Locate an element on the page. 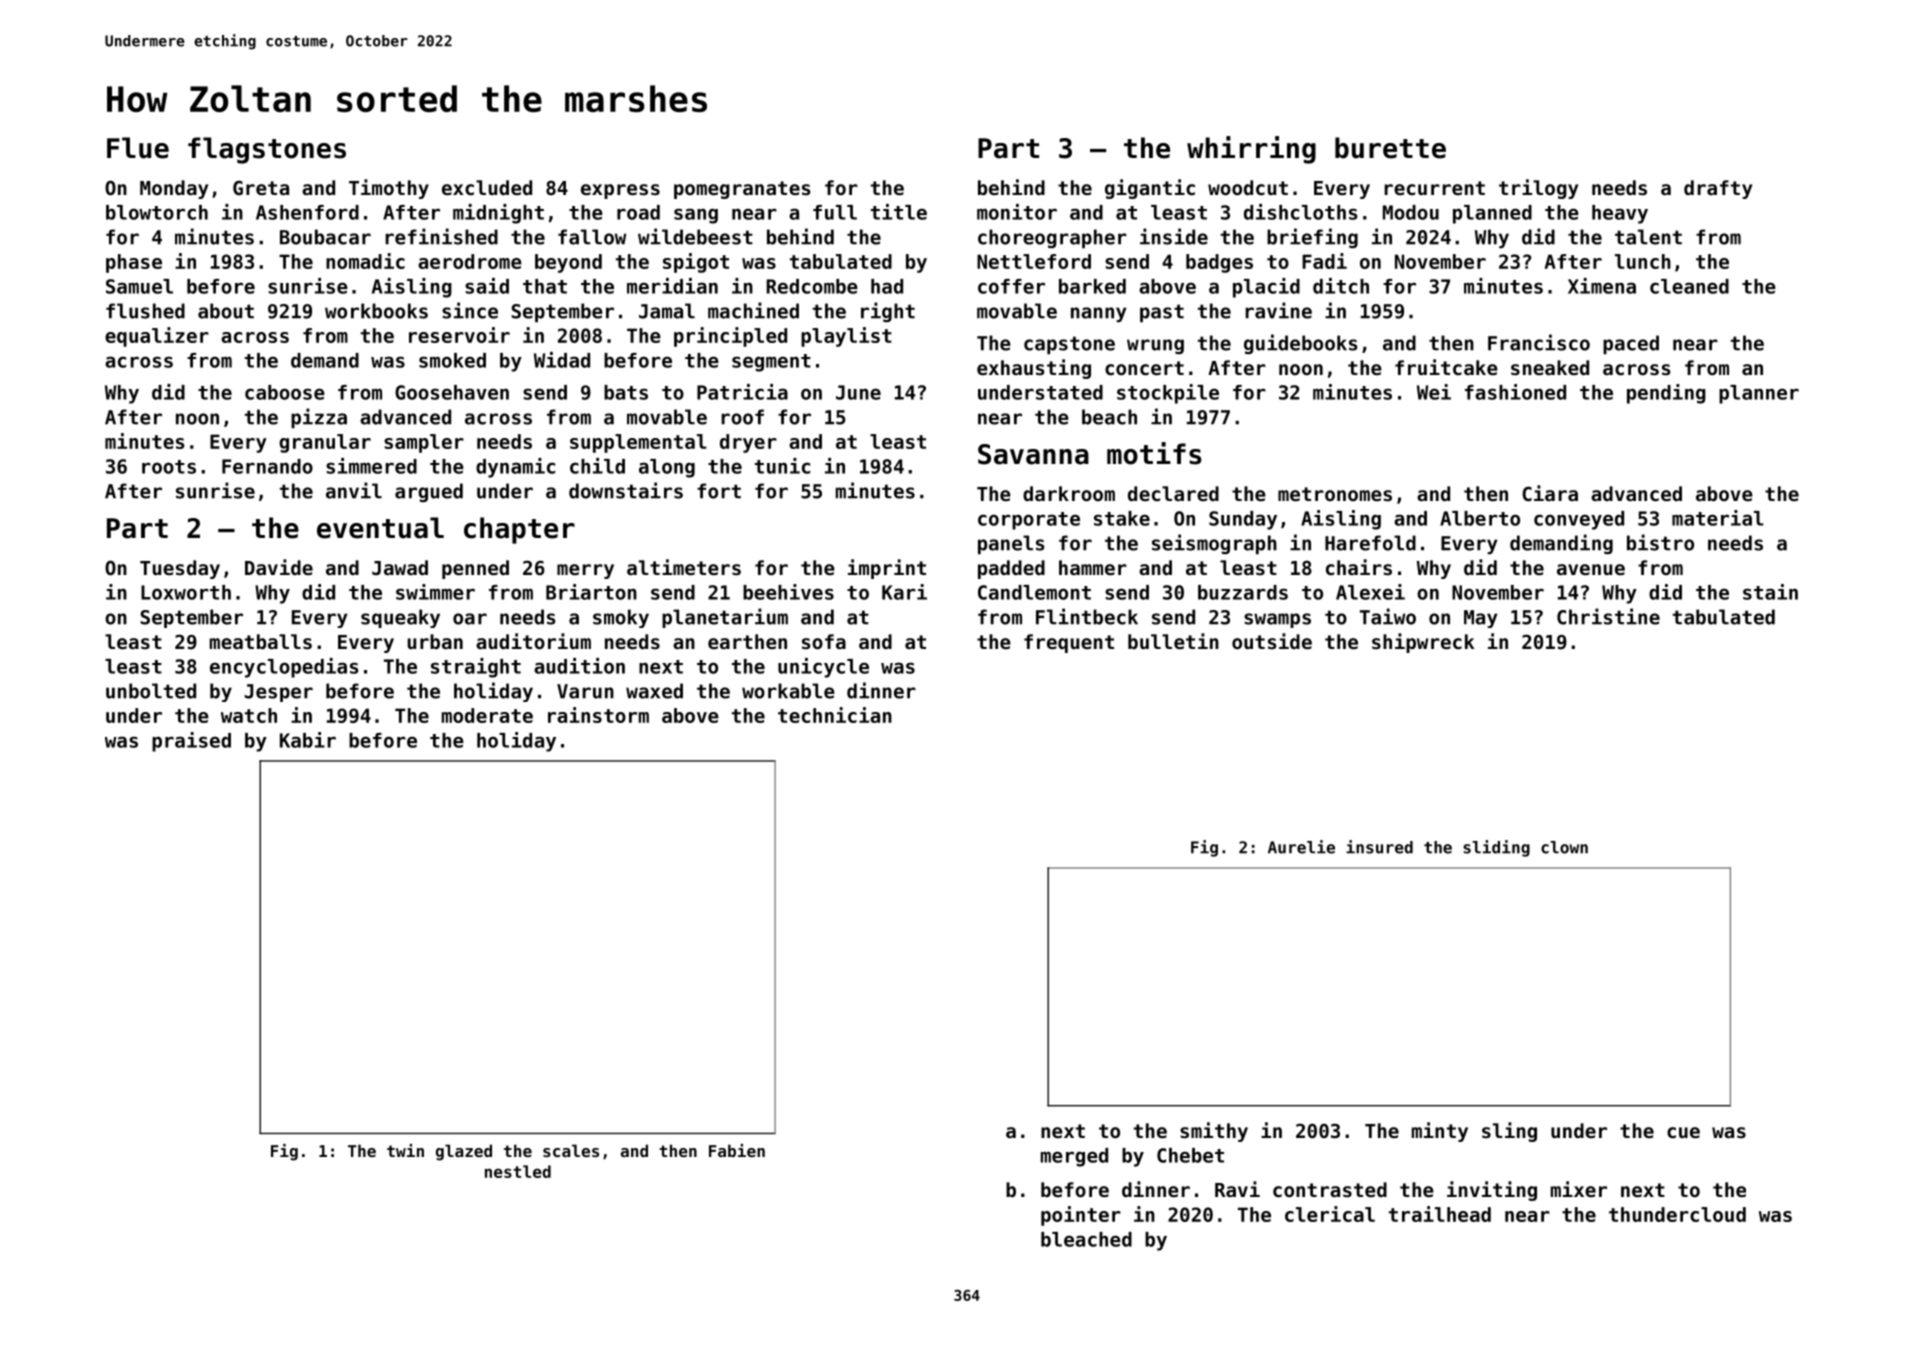  merged is located at coordinates (1074, 1157).
